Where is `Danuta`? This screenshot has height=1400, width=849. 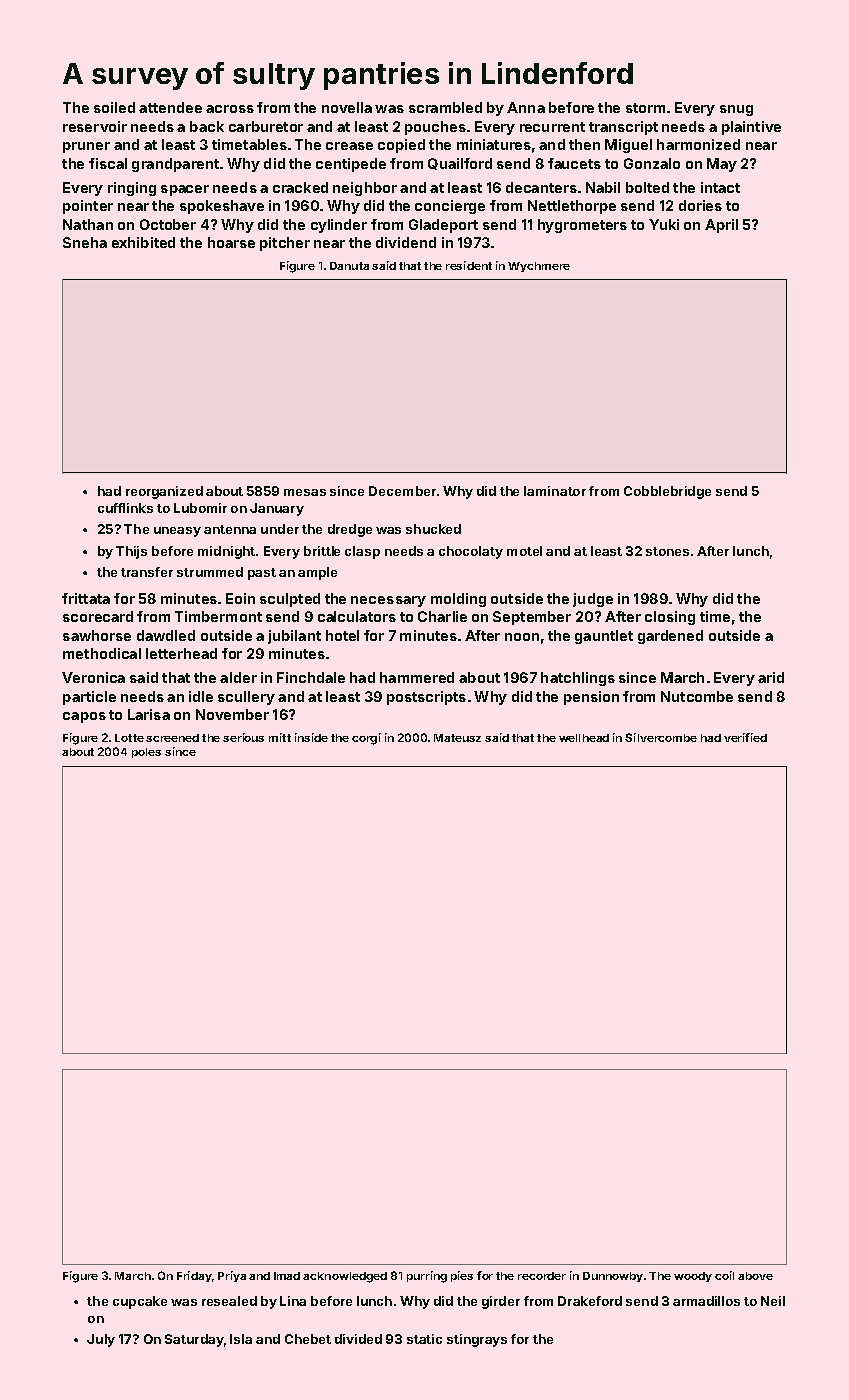 Danuta is located at coordinates (349, 266).
